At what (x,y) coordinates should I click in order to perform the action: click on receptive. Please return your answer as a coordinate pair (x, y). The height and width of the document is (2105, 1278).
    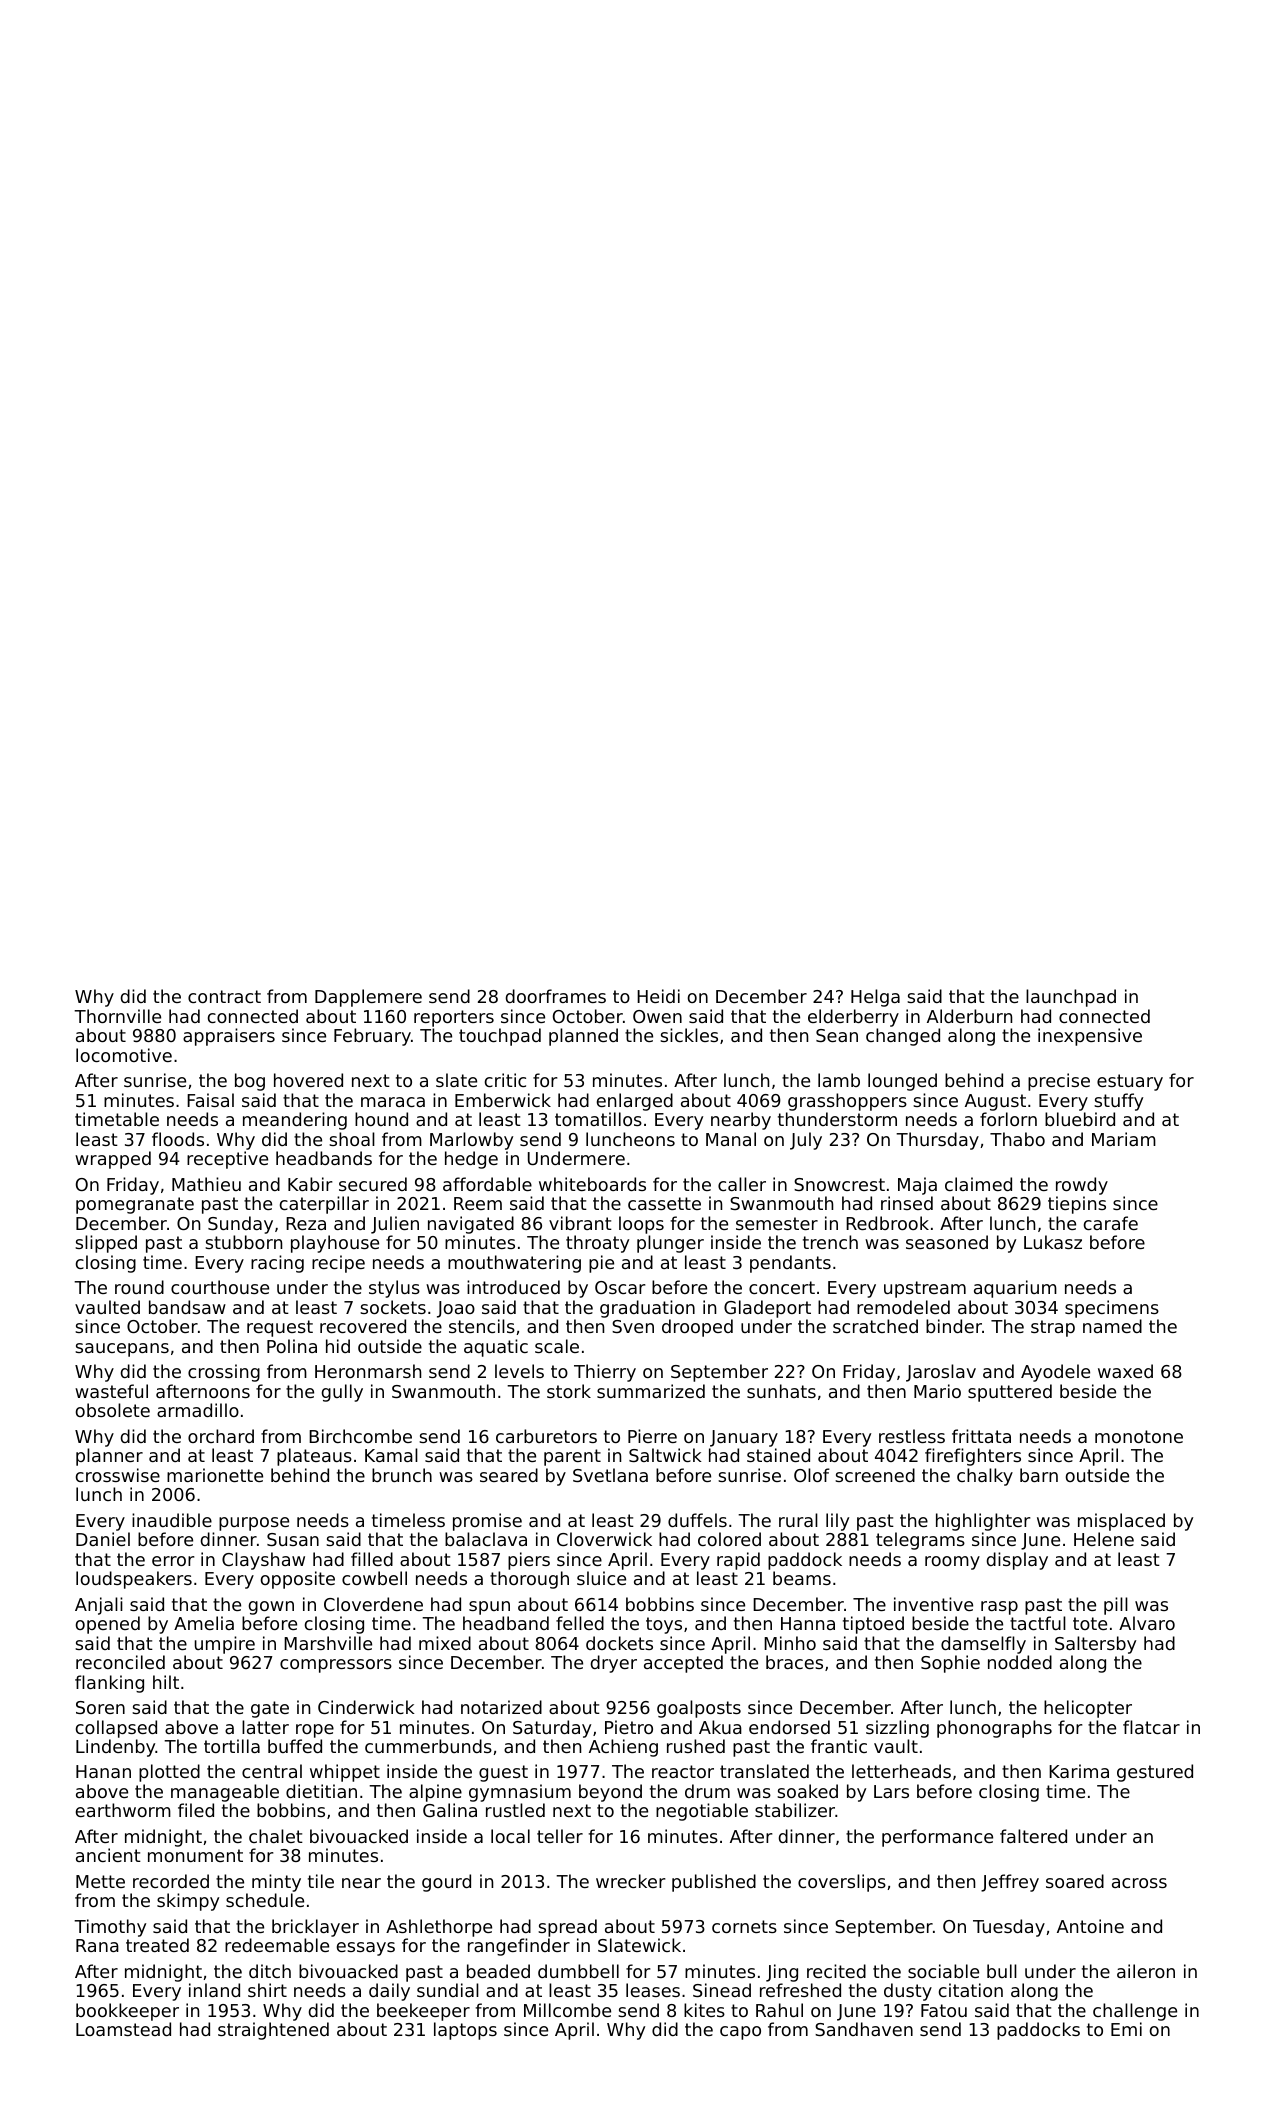
    Looking at the image, I should click on (227, 1160).
